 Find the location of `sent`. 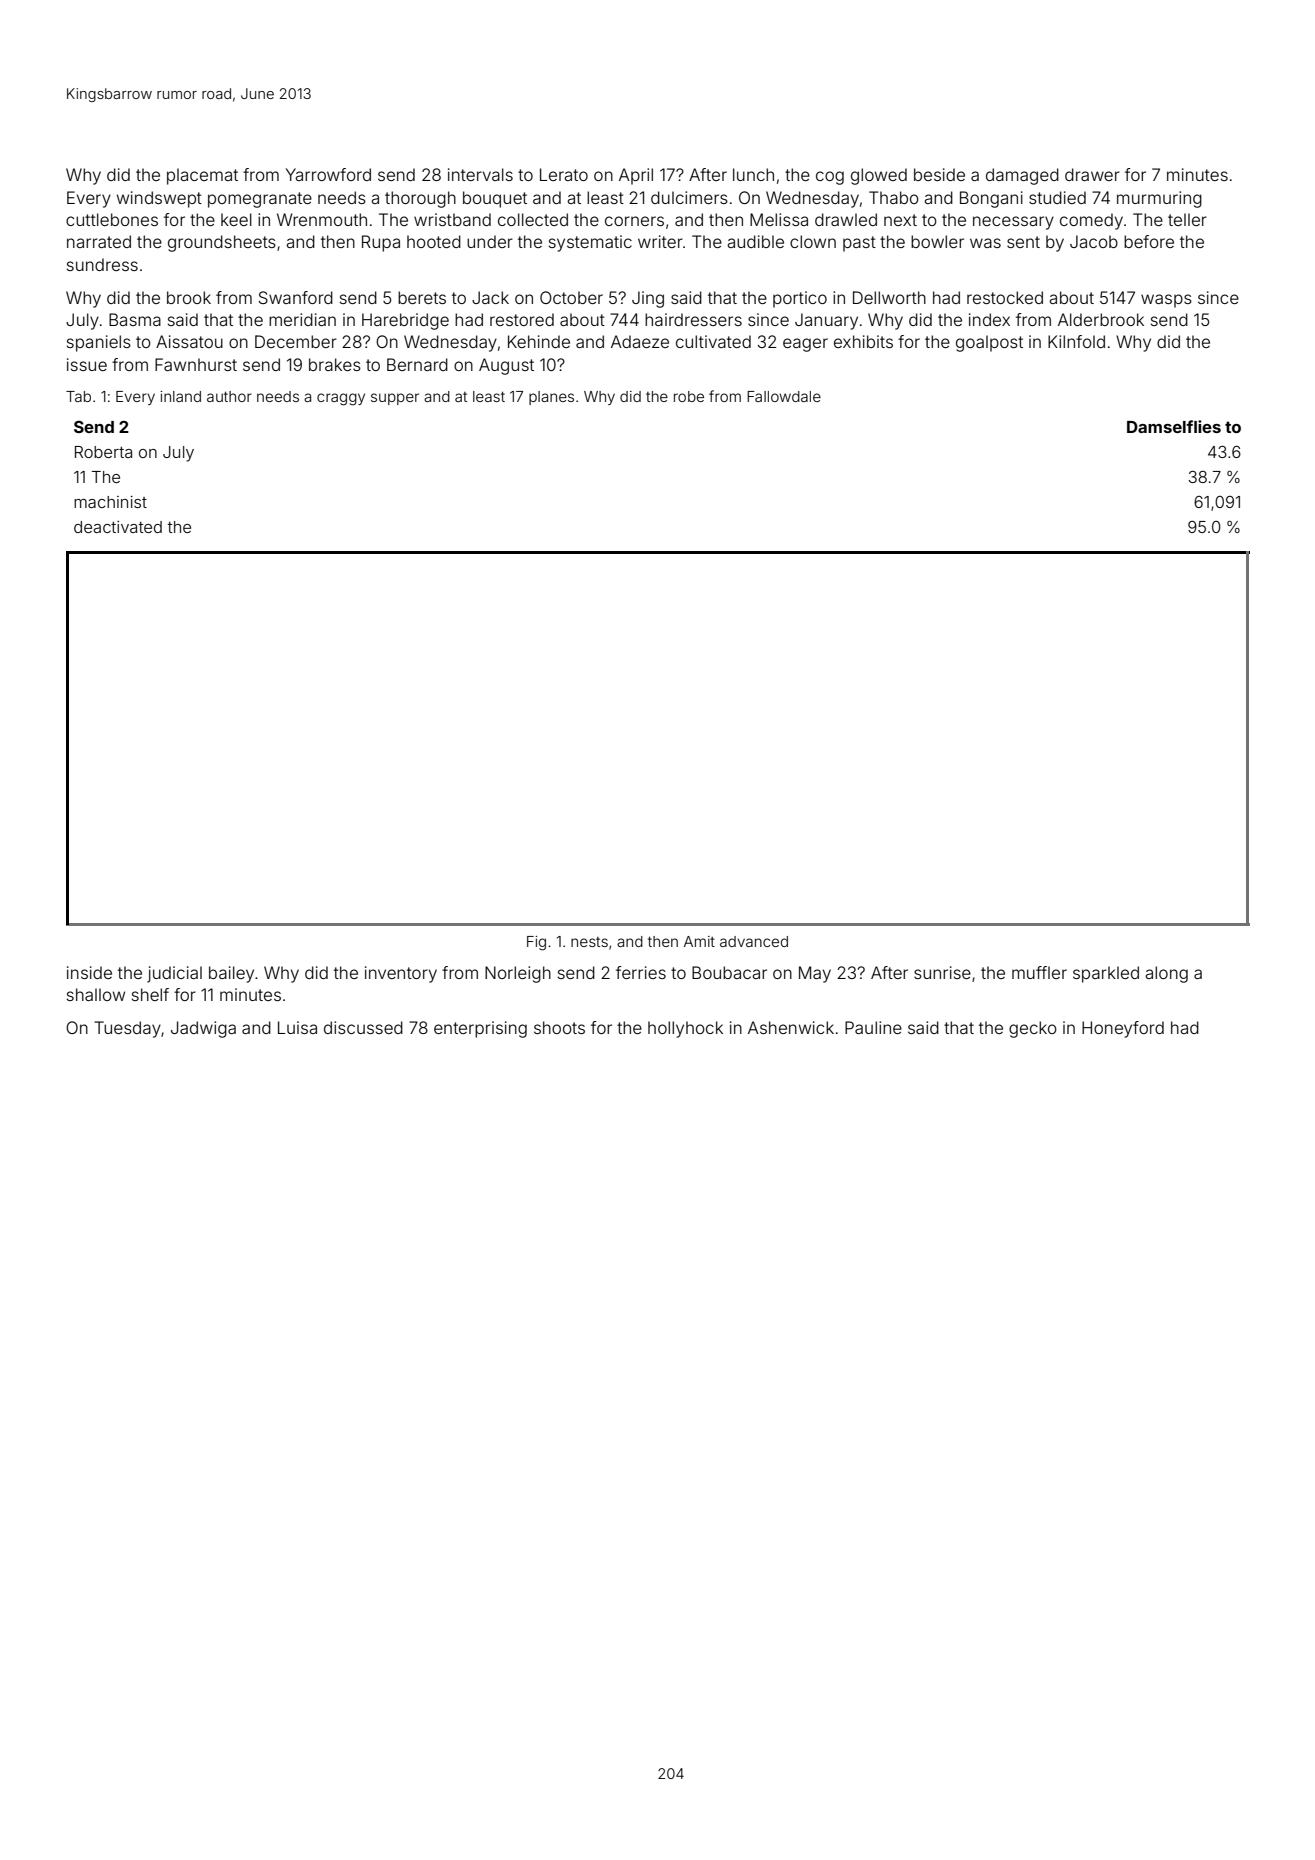

sent is located at coordinates (1023, 242).
